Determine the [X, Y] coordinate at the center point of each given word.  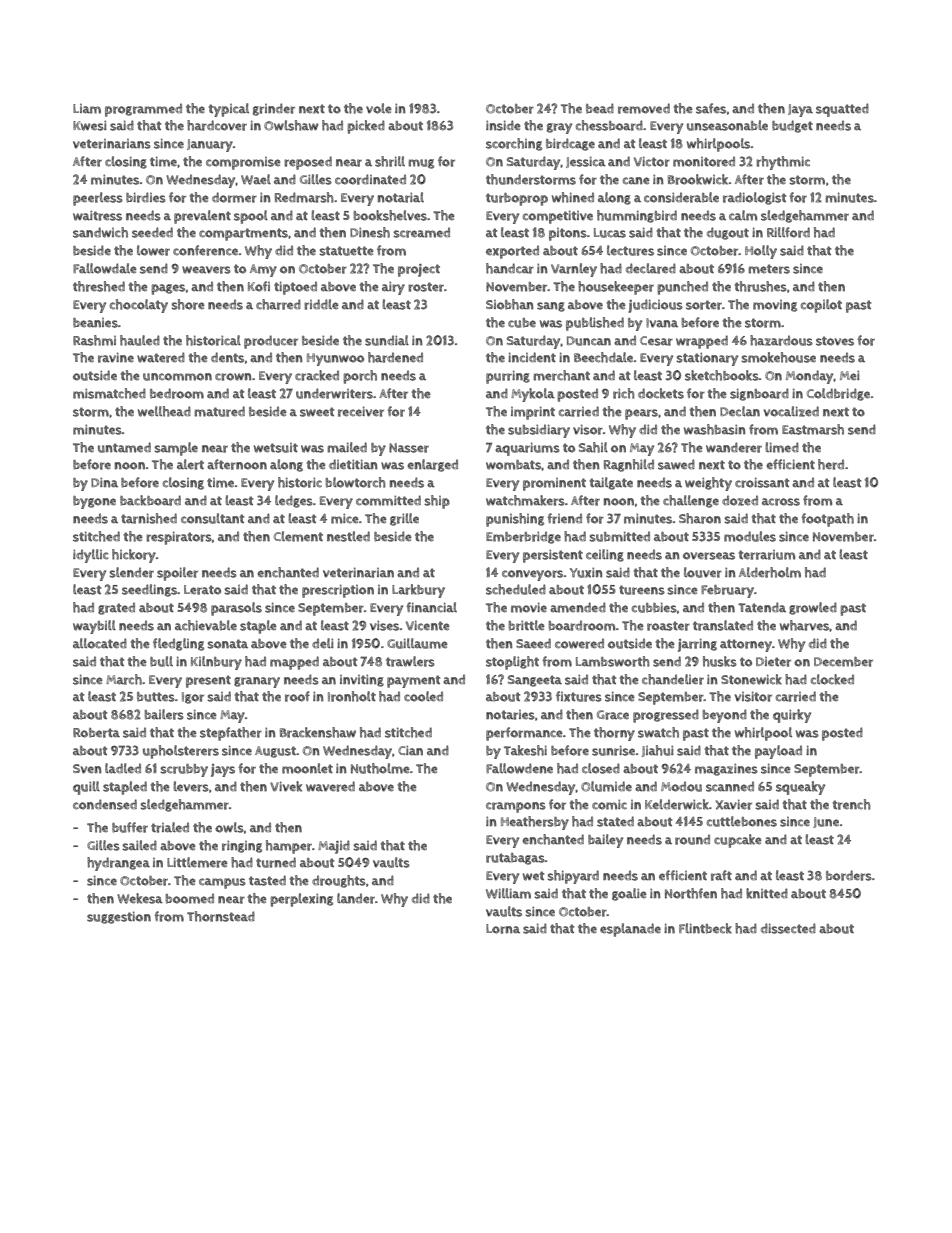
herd [831, 464]
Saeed [533, 643]
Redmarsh [304, 197]
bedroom [177, 393]
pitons [568, 234]
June [826, 822]
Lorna [503, 929]
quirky [792, 716]
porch [360, 377]
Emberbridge [523, 537]
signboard [759, 394]
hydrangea [118, 864]
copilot [821, 306]
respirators [179, 538]
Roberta [96, 733]
